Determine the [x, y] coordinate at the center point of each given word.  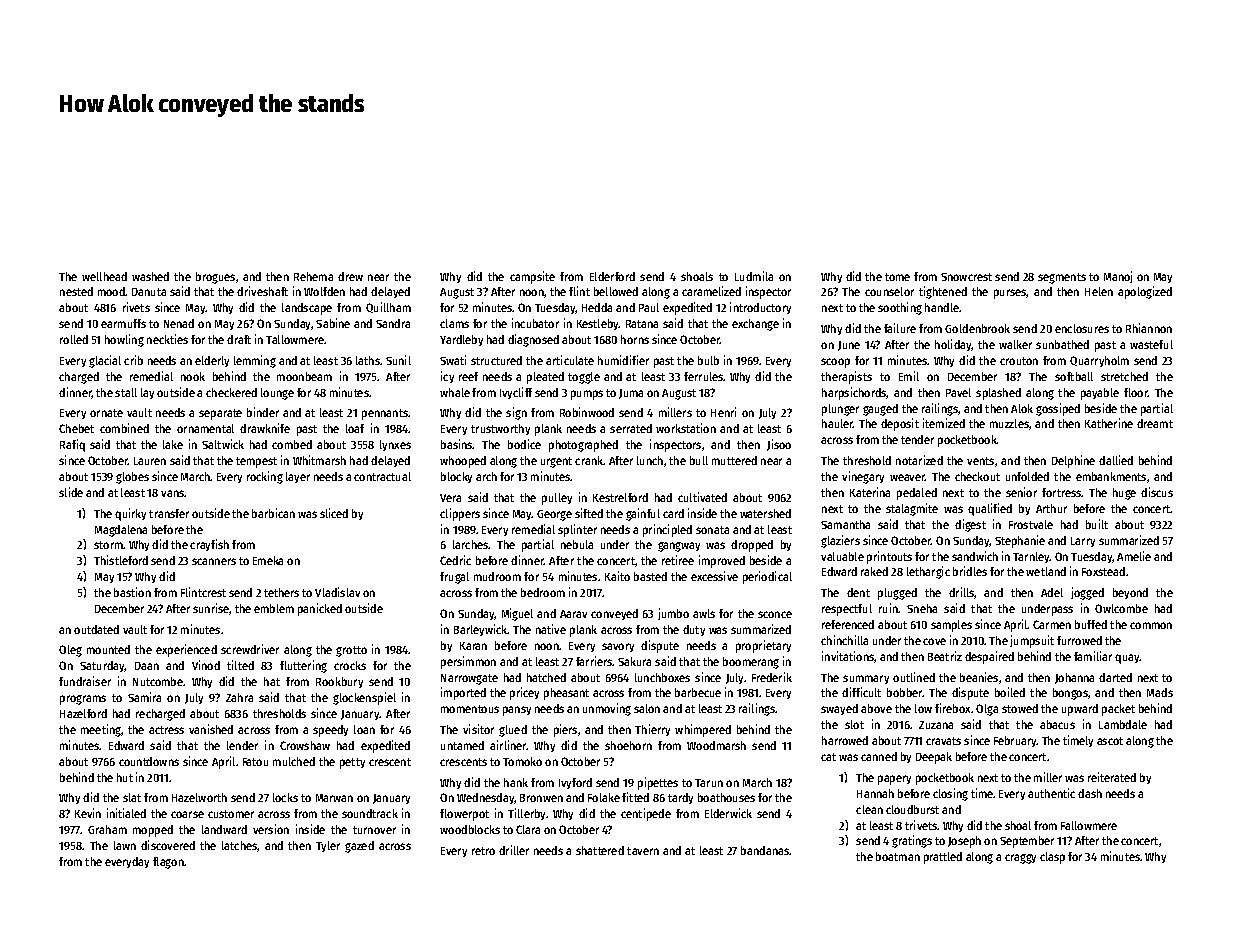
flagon [168, 863]
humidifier [623, 360]
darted [1115, 677]
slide [71, 492]
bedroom [543, 592]
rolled [74, 339]
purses [1010, 294]
